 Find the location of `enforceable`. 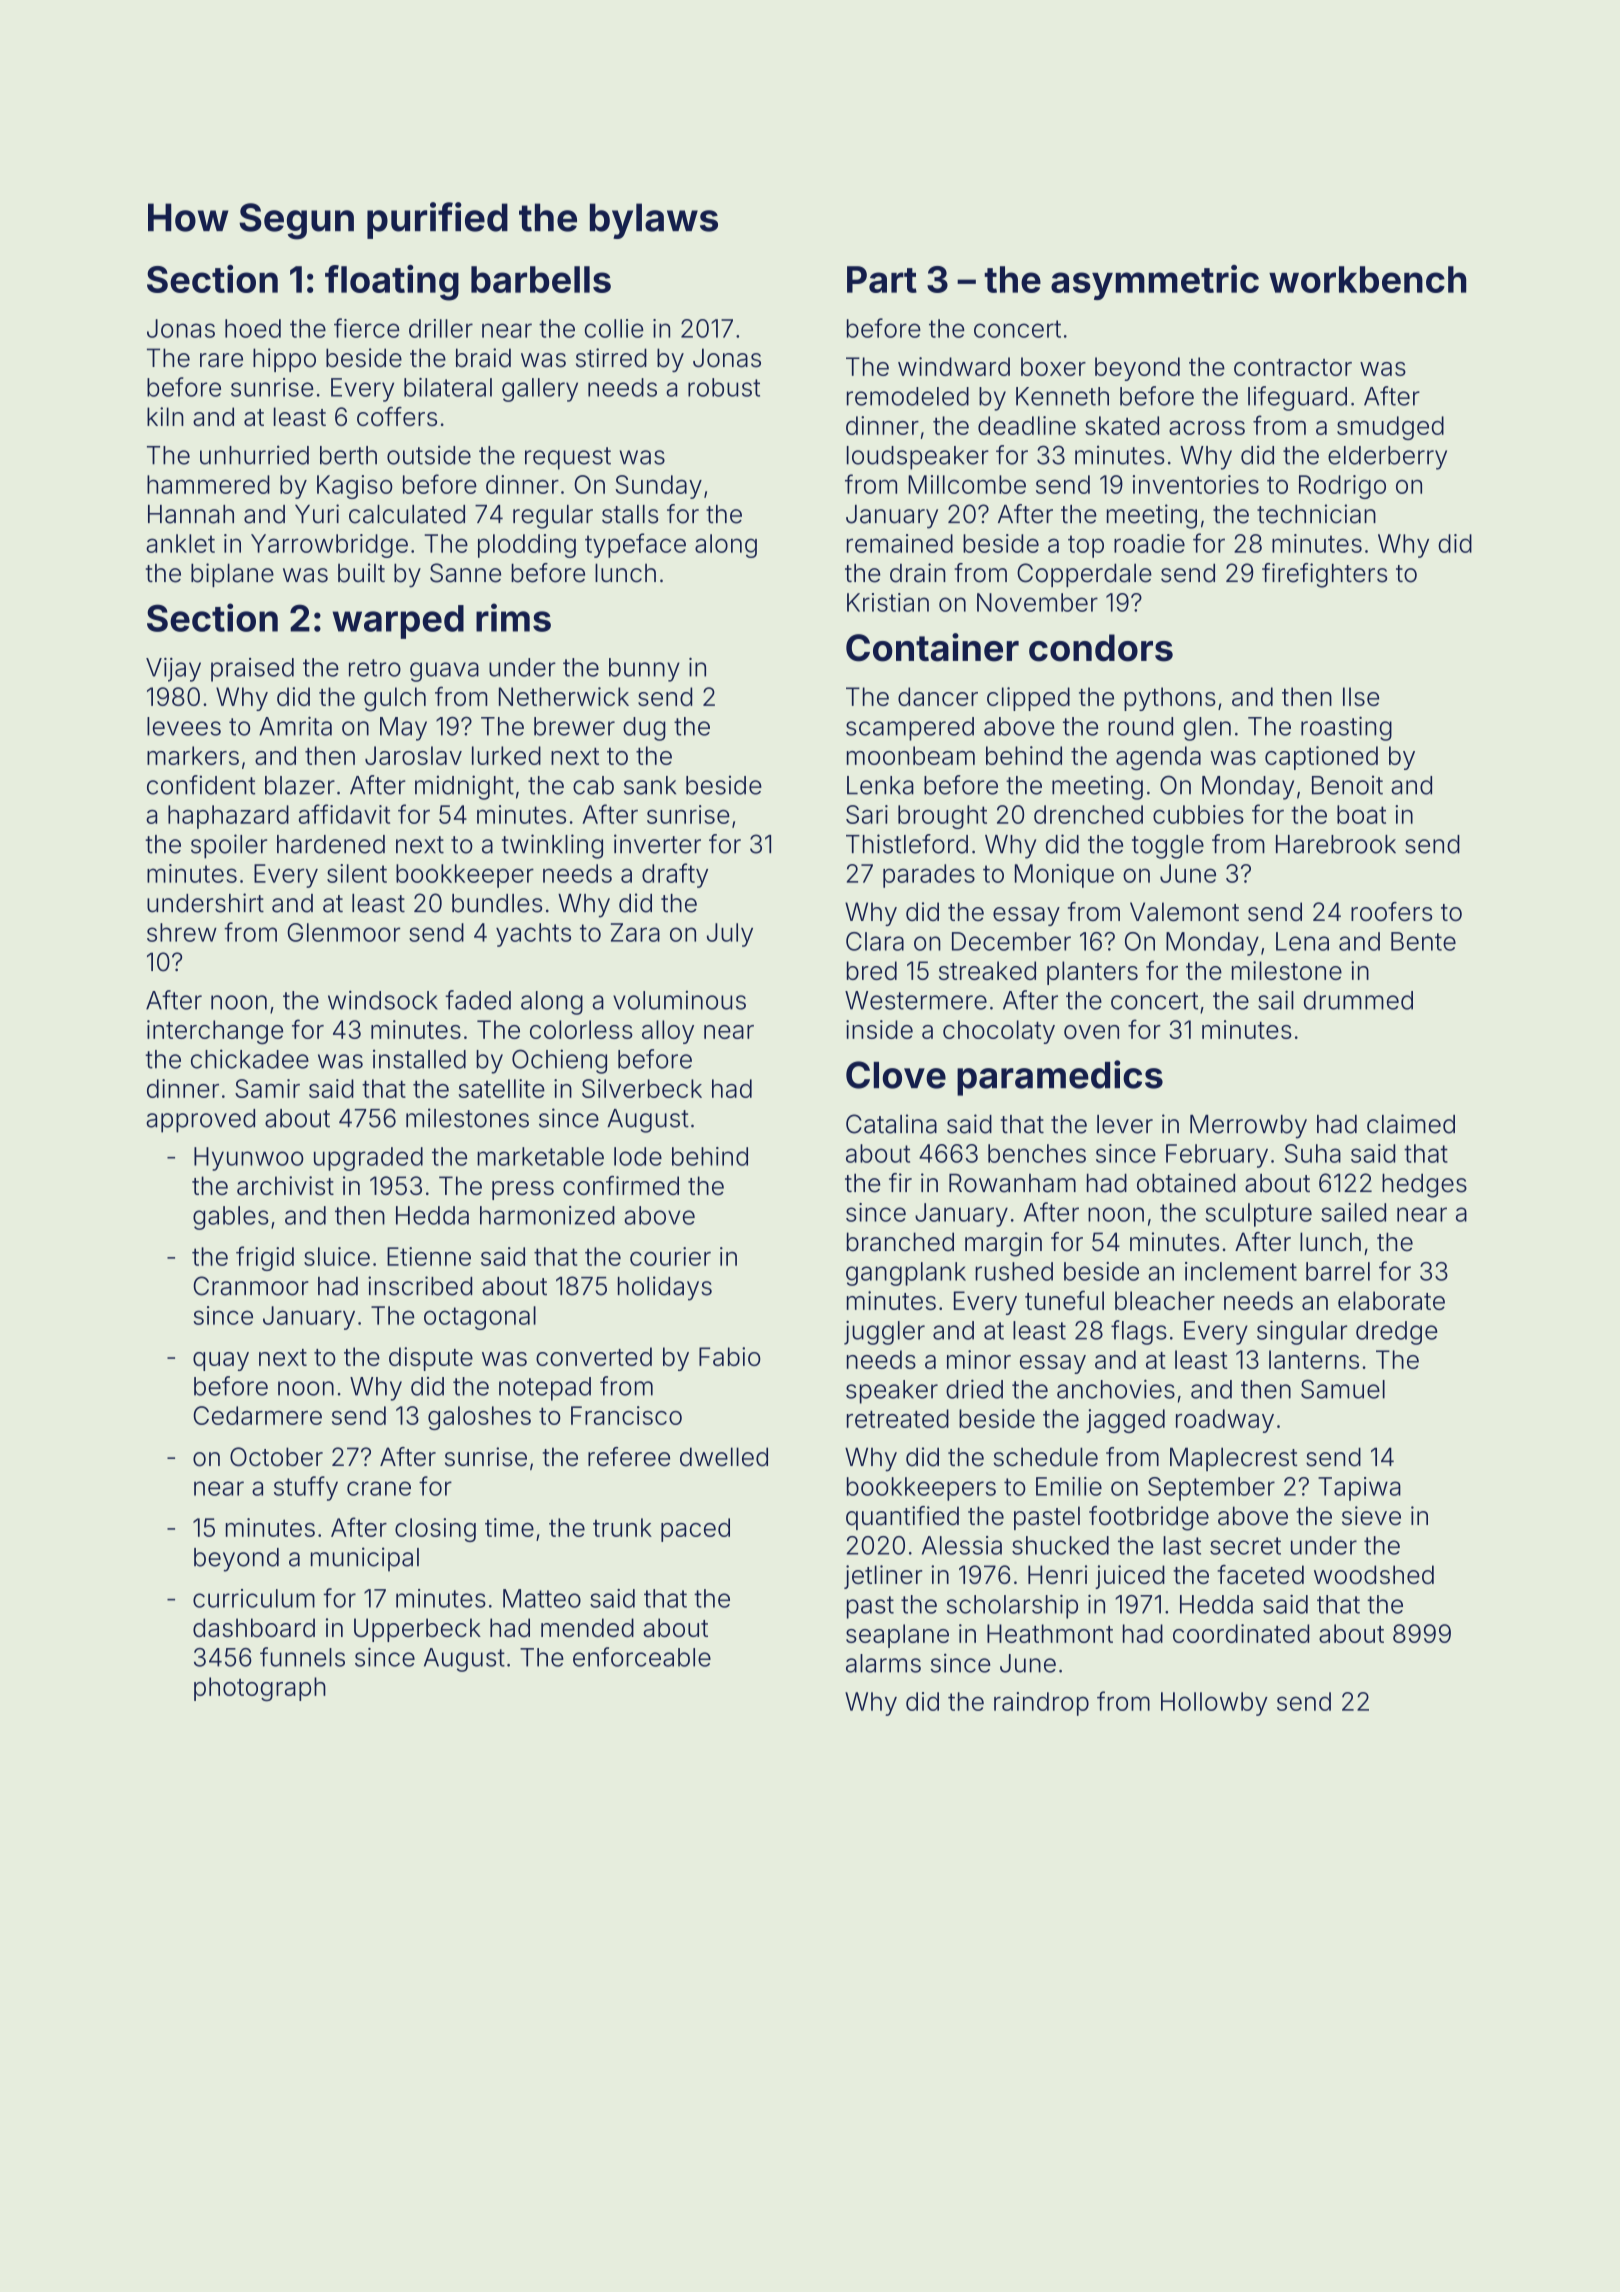

enforceable is located at coordinates (642, 1657).
